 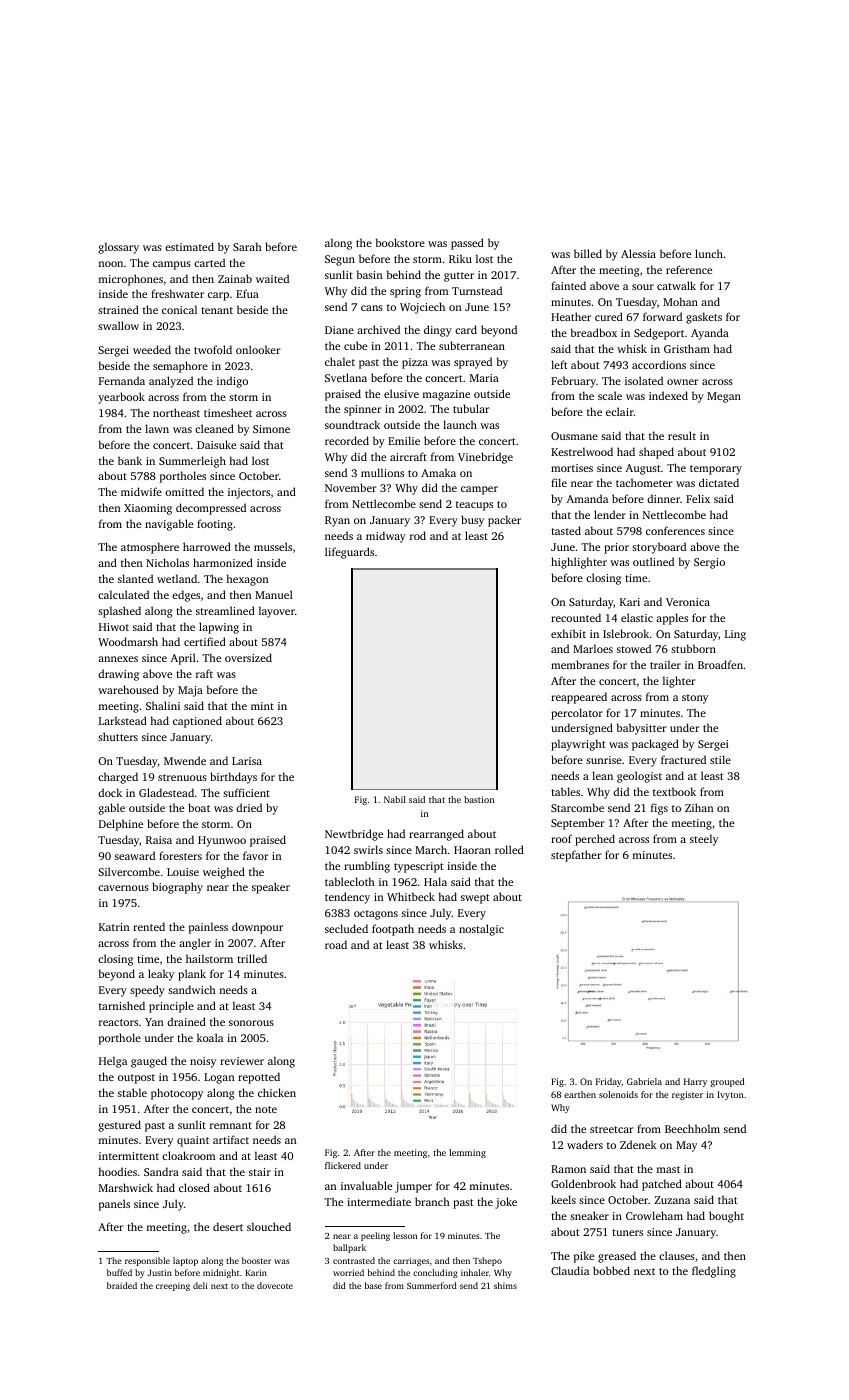 I want to click on Gabriela, so click(x=644, y=1081).
